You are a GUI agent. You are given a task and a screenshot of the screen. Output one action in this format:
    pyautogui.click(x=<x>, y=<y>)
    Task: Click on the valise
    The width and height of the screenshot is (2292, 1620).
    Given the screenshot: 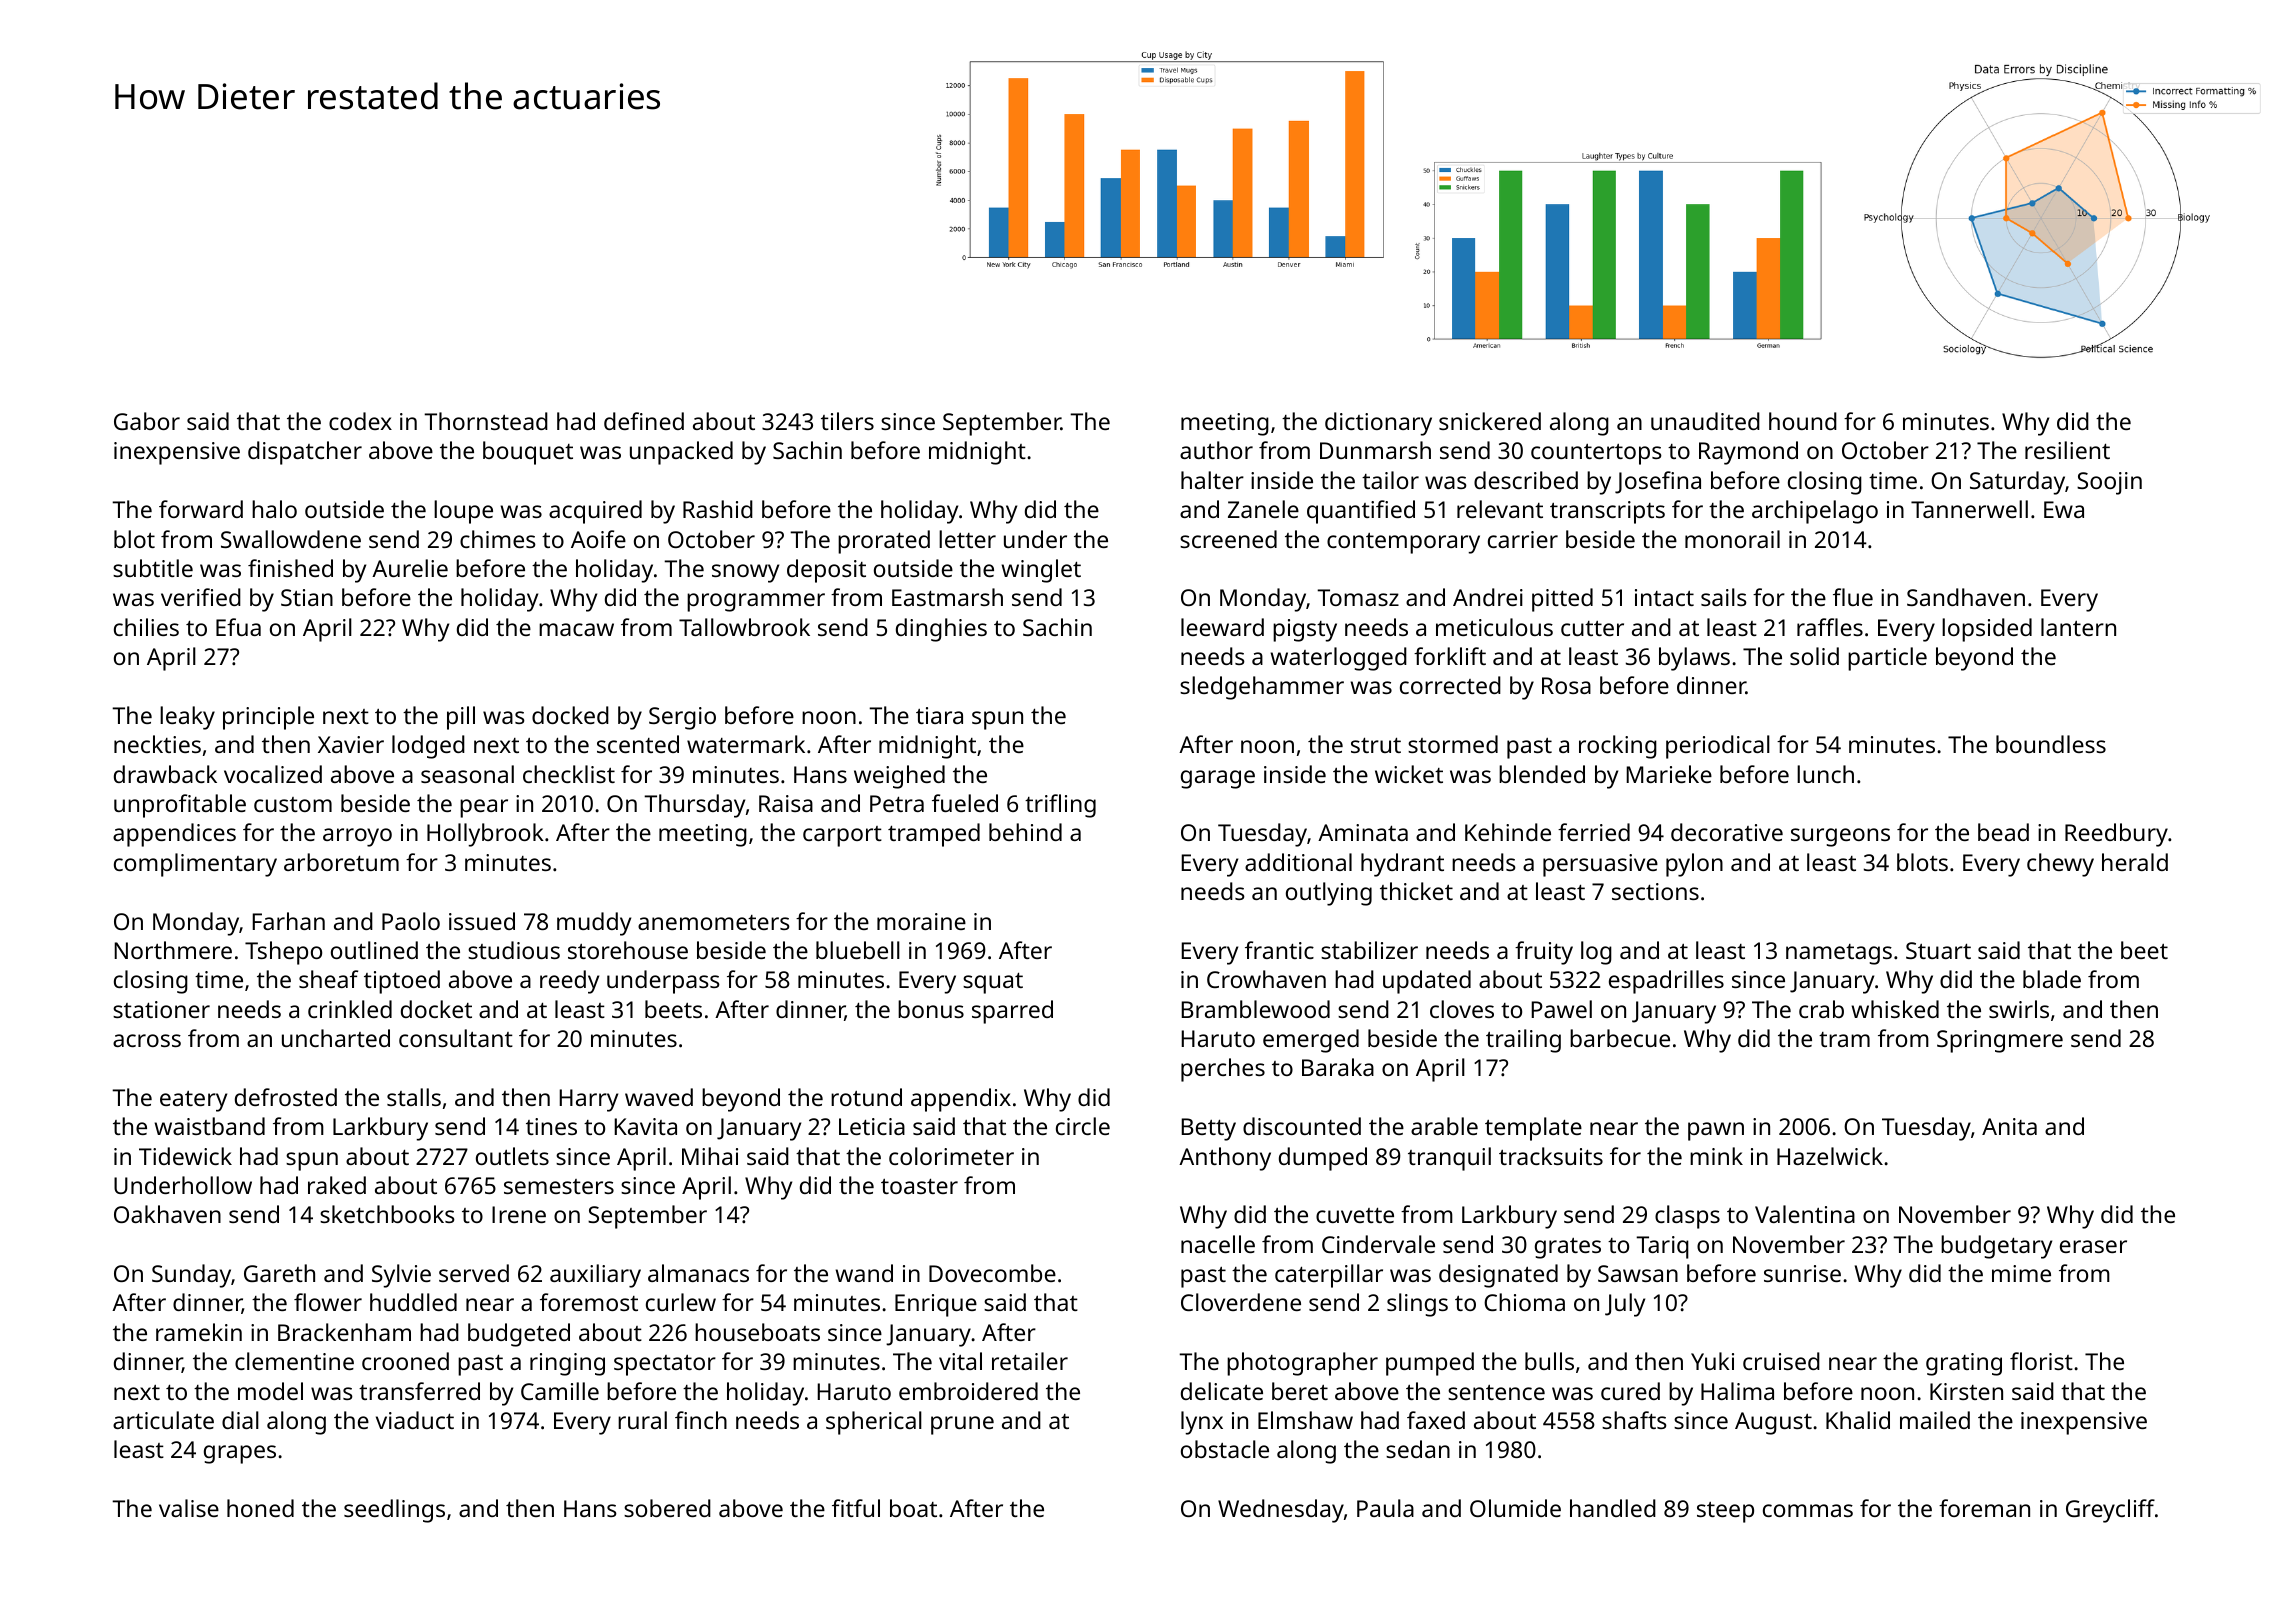 What is the action you would take?
    pyautogui.click(x=189, y=1508)
